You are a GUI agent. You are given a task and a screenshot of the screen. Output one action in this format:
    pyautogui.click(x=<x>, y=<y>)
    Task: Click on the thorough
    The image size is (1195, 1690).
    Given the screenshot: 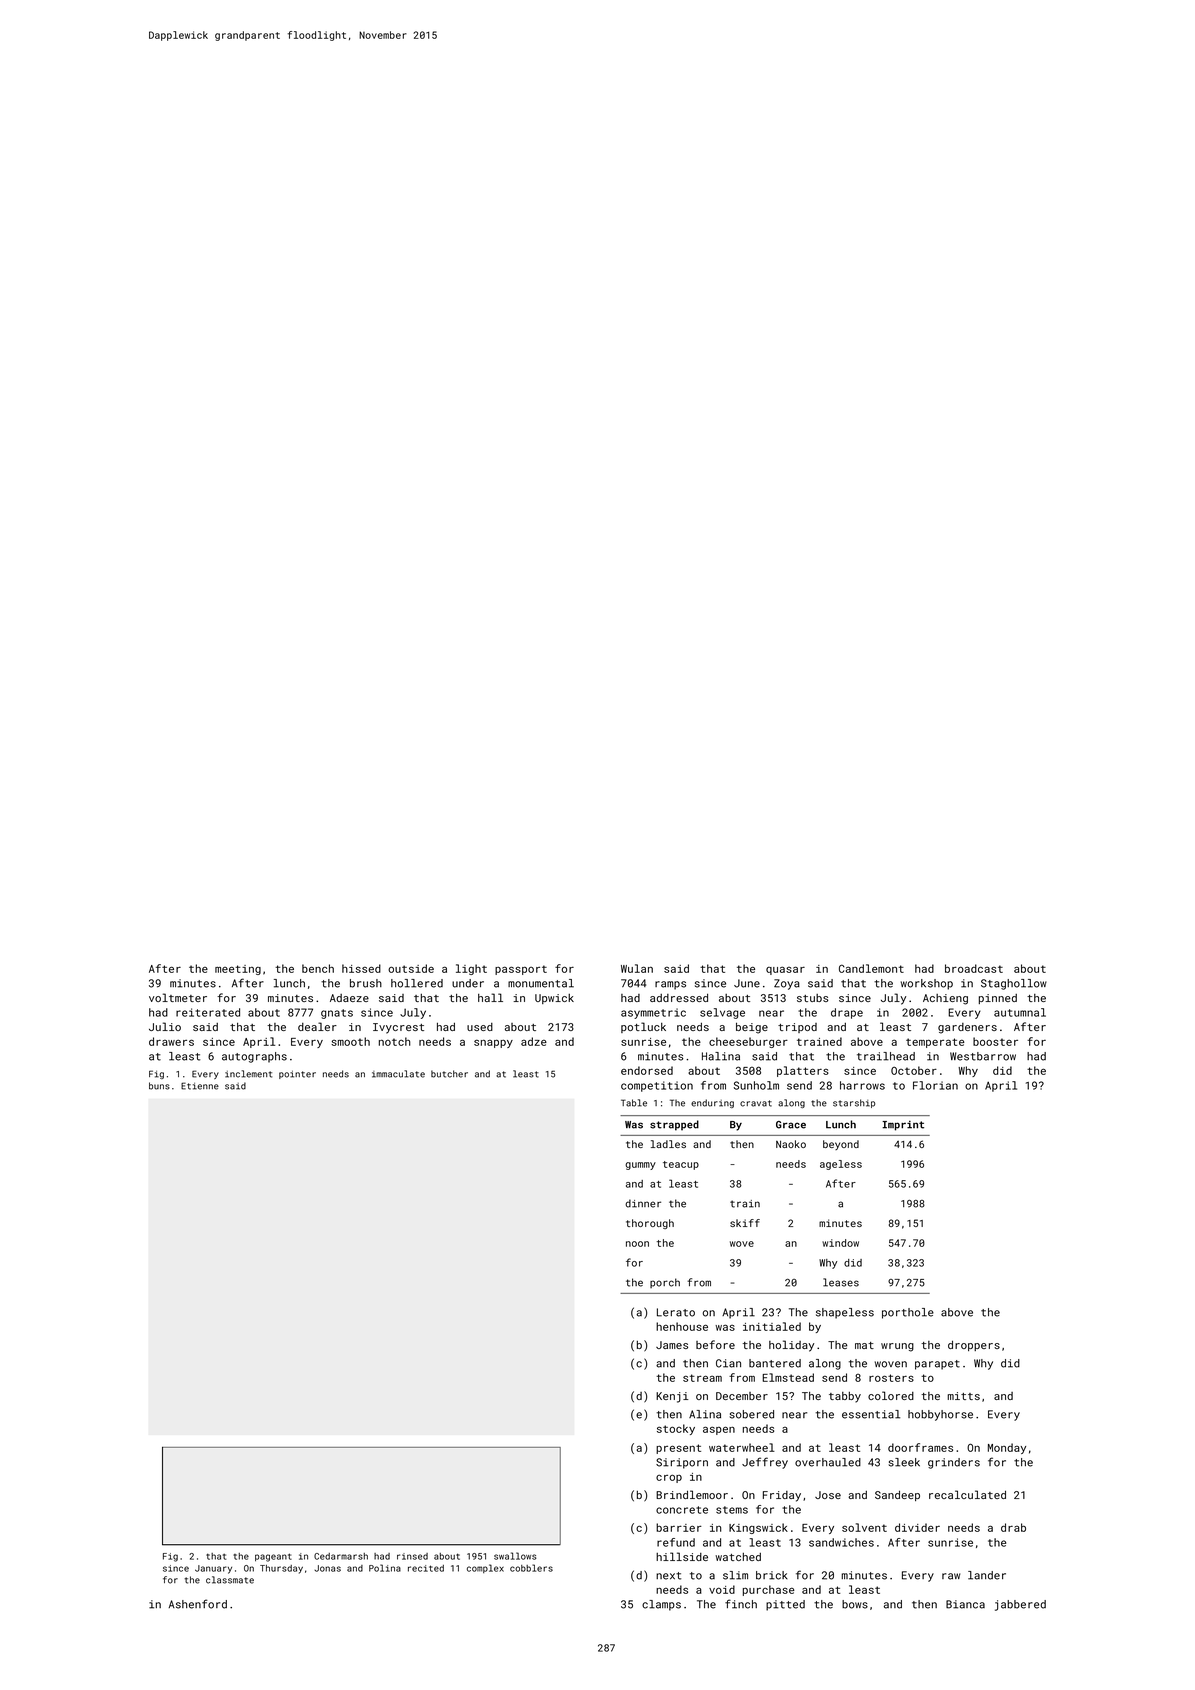 What is the action you would take?
    pyautogui.click(x=650, y=1224)
